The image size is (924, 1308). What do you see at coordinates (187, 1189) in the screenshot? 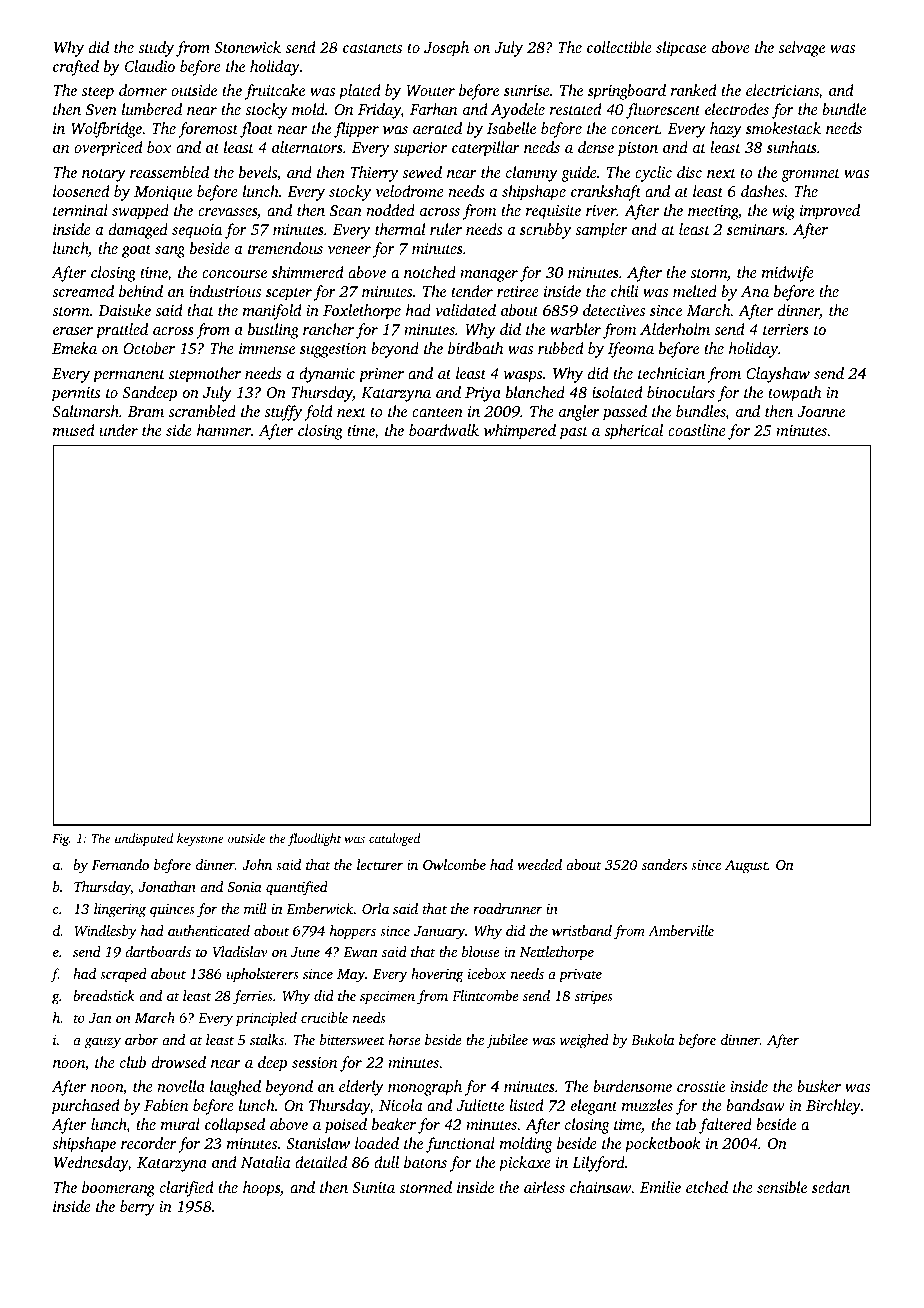
I see `clarified` at bounding box center [187, 1189].
